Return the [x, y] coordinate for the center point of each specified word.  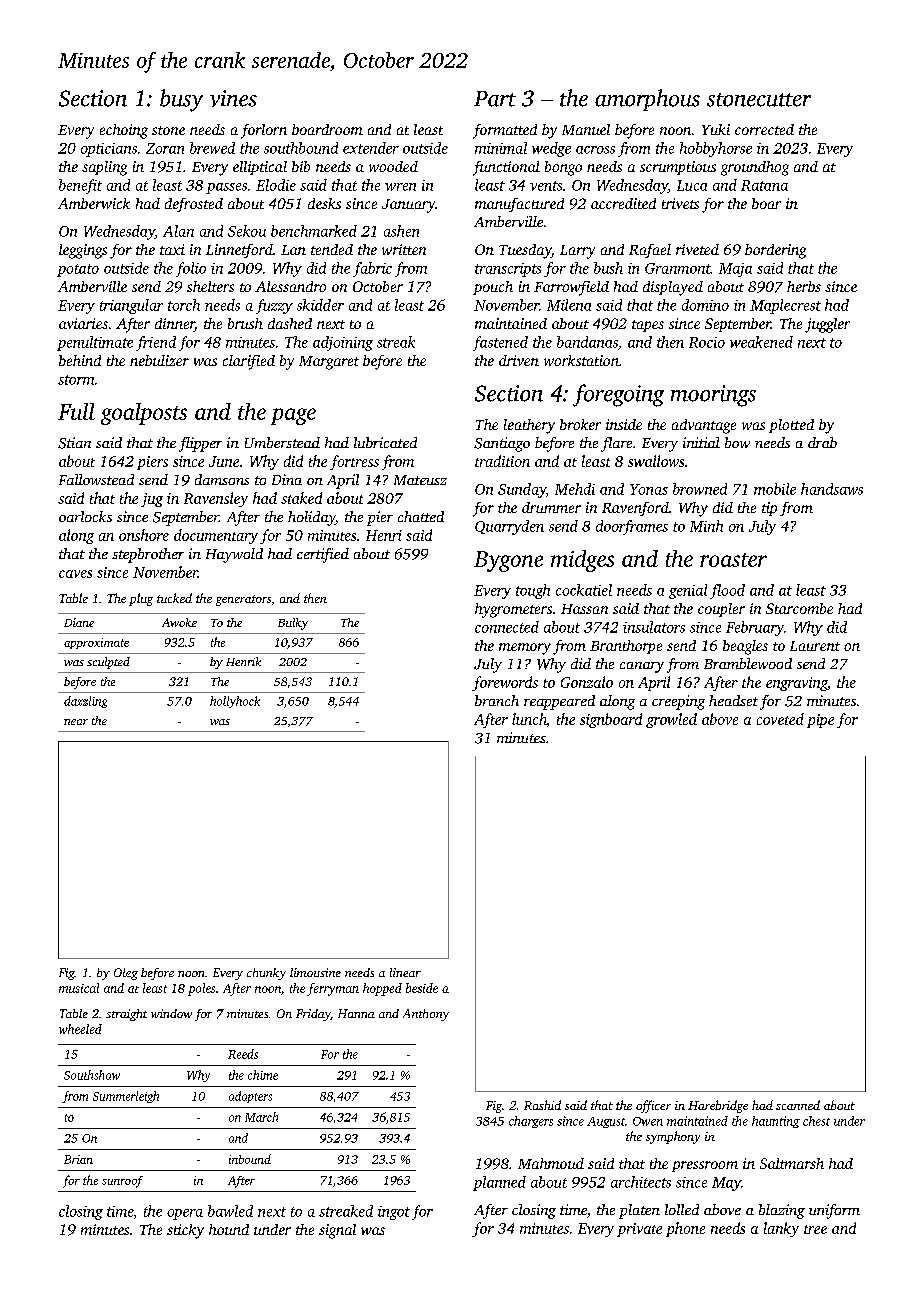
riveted [697, 249]
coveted [780, 719]
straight [126, 1015]
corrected [764, 129]
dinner [175, 325]
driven [519, 360]
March [261, 1117]
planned [499, 1183]
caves [75, 574]
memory [525, 649]
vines [233, 98]
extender [371, 148]
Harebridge [718, 1106]
